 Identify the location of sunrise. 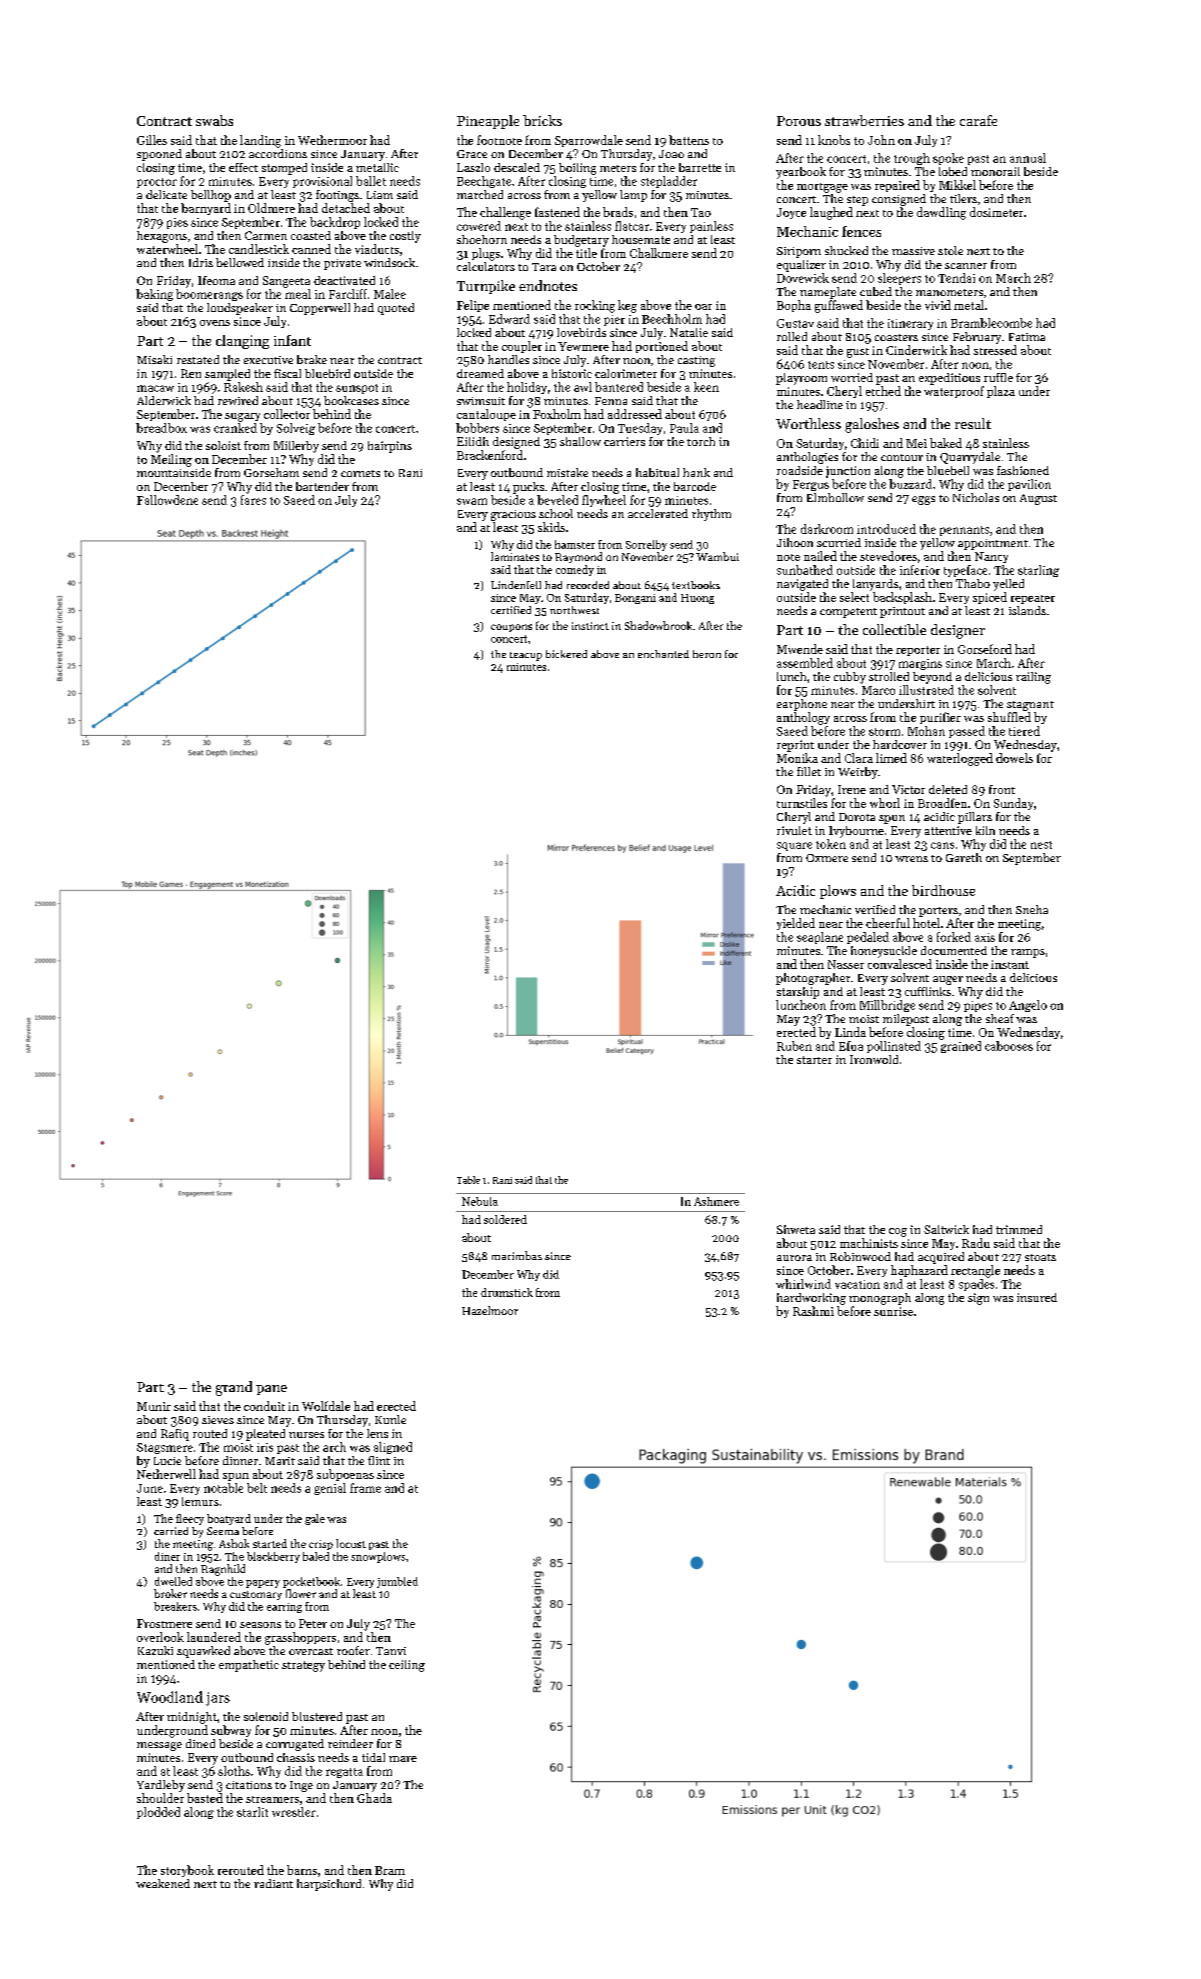
(893, 1311).
